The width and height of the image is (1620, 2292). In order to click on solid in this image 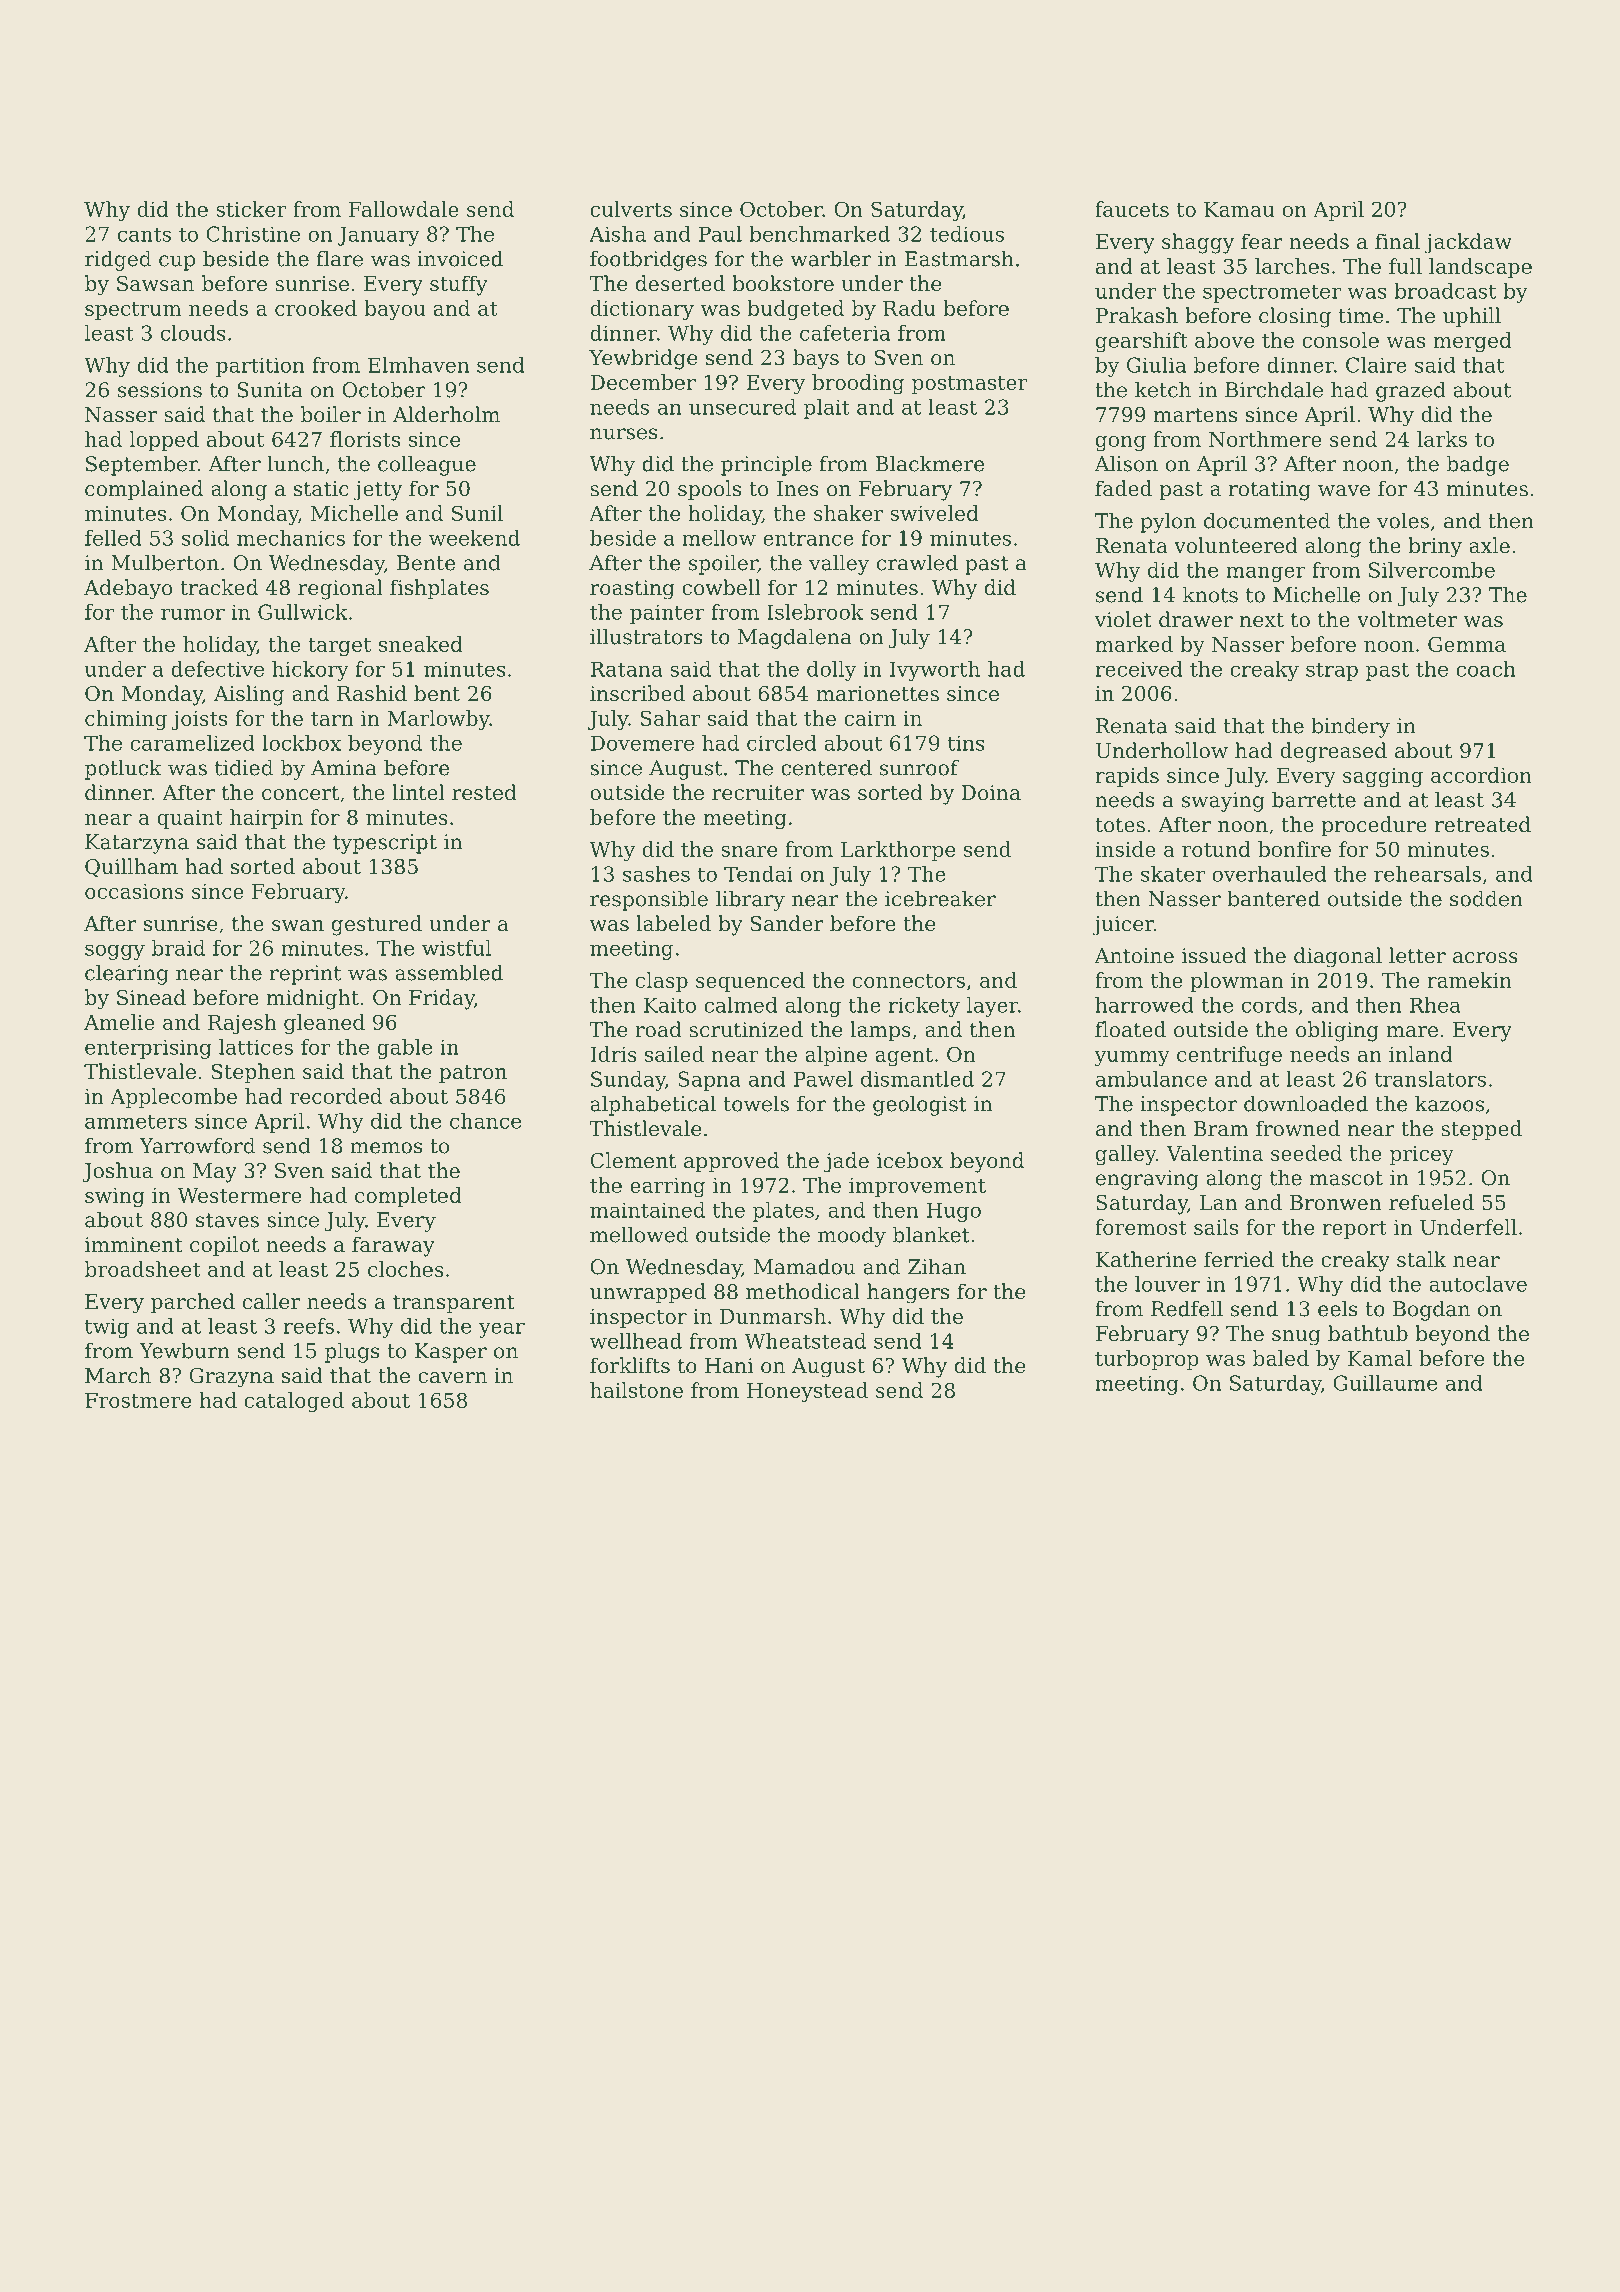, I will do `click(205, 538)`.
